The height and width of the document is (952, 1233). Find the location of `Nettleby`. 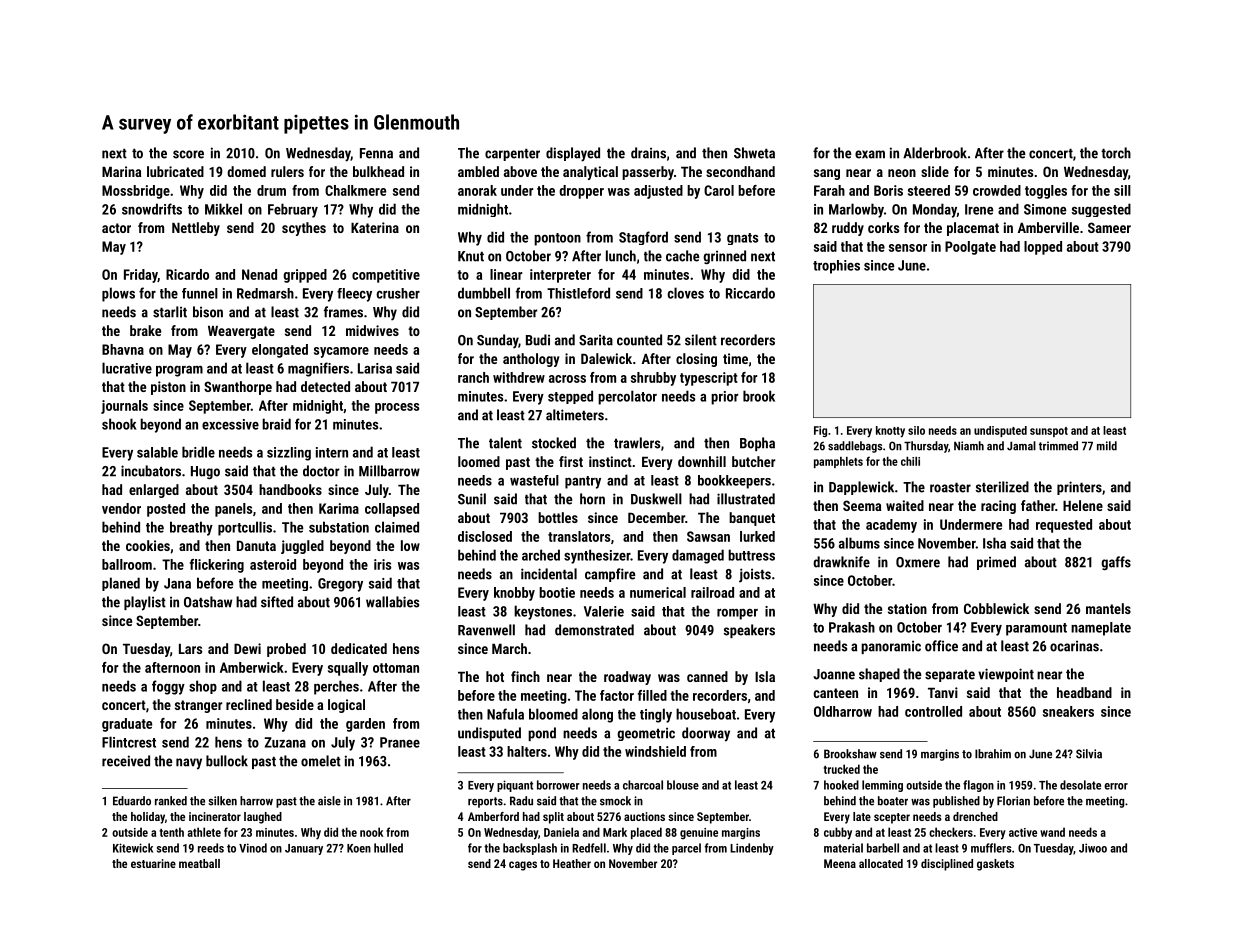

Nettleby is located at coordinates (196, 229).
